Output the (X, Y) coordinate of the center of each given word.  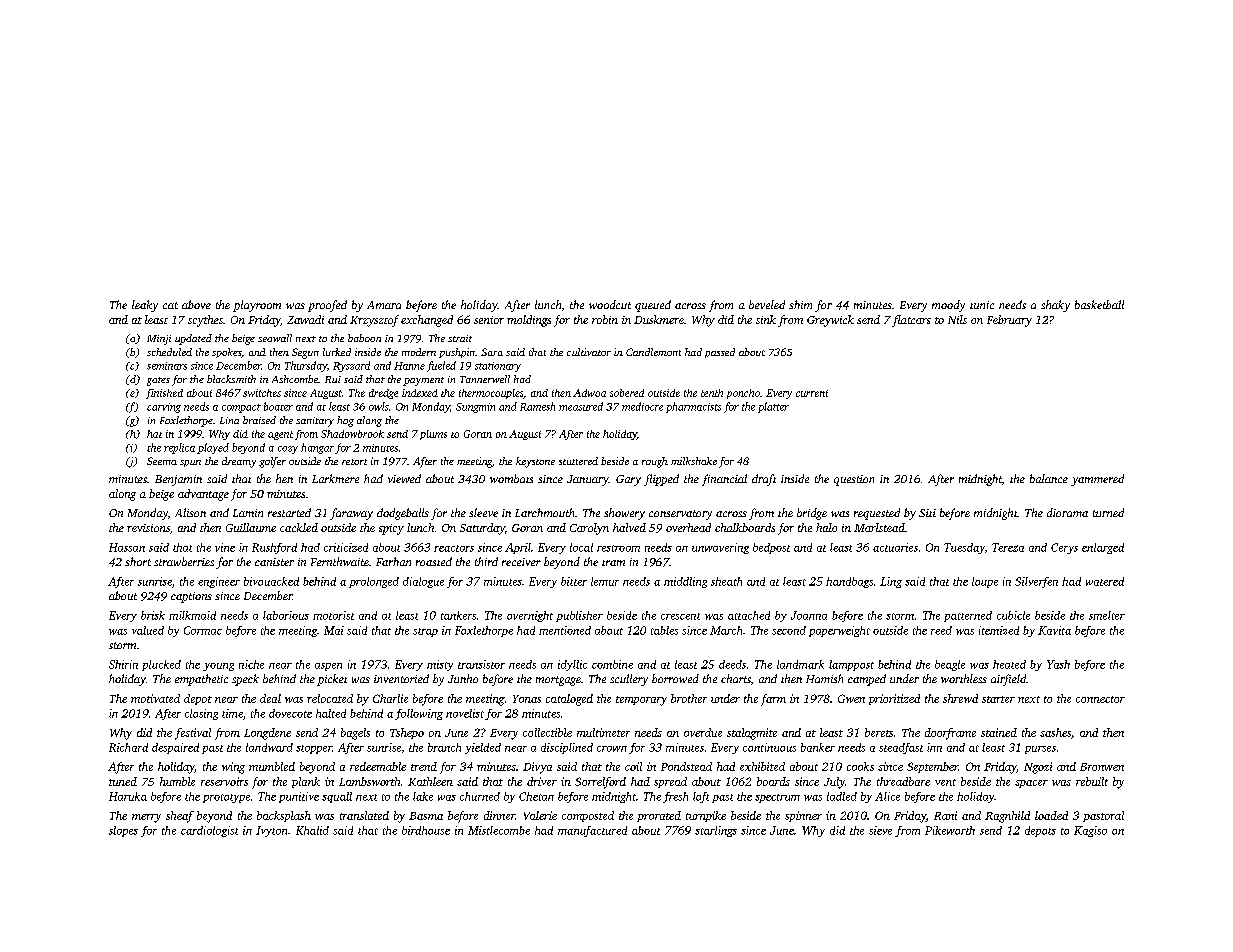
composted (588, 816)
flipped (661, 480)
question (854, 480)
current (812, 393)
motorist (333, 615)
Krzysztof (374, 321)
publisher (579, 616)
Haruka (128, 796)
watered (1105, 581)
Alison (190, 512)
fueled (441, 366)
